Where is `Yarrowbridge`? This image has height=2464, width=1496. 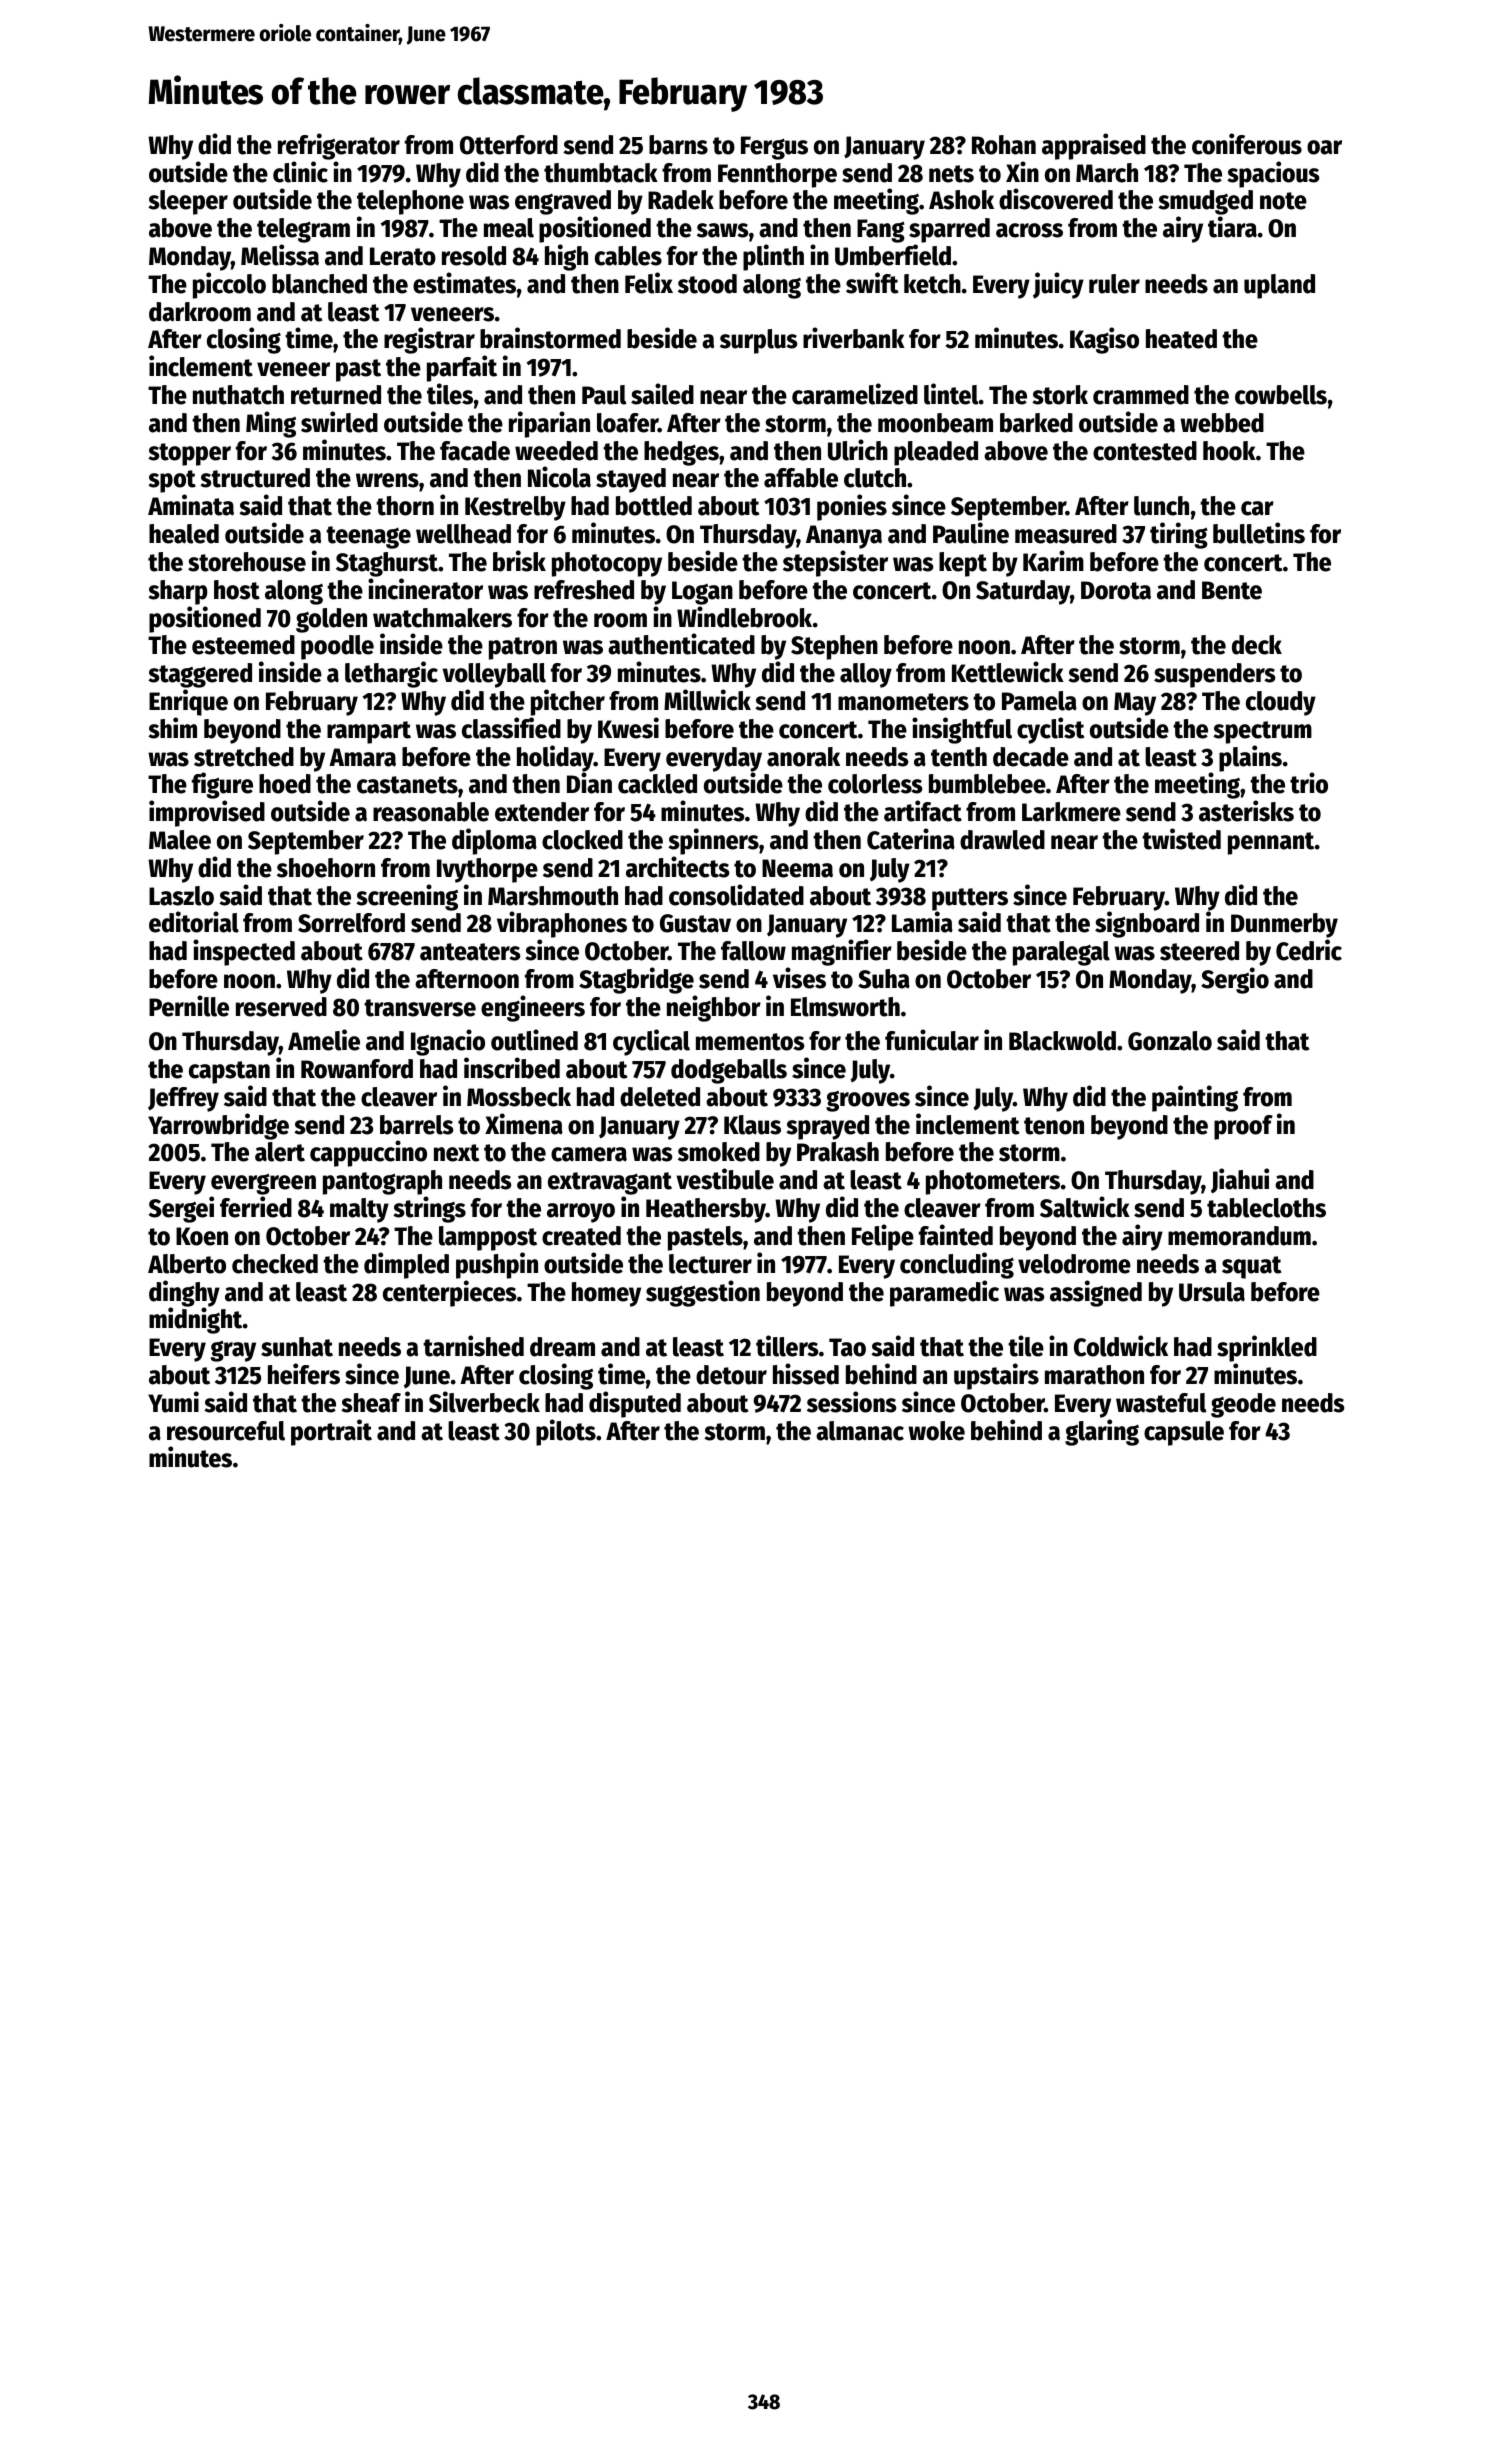
Yarrowbridge is located at coordinates (218, 1126).
